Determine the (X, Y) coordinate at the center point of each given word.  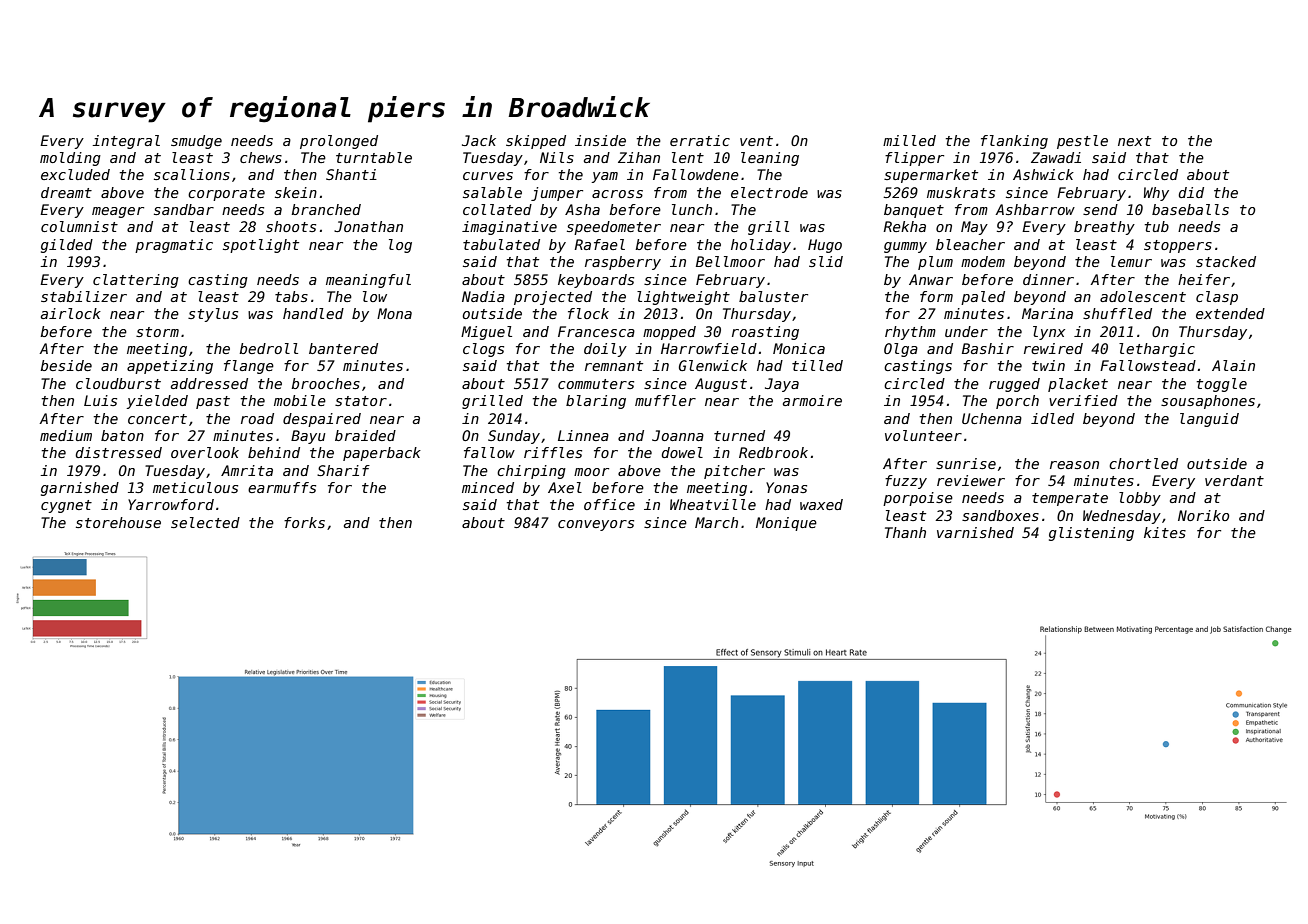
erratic (700, 140)
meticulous (195, 487)
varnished (975, 532)
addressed (209, 383)
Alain (1233, 365)
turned (739, 435)
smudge (196, 142)
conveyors (596, 525)
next (1134, 141)
